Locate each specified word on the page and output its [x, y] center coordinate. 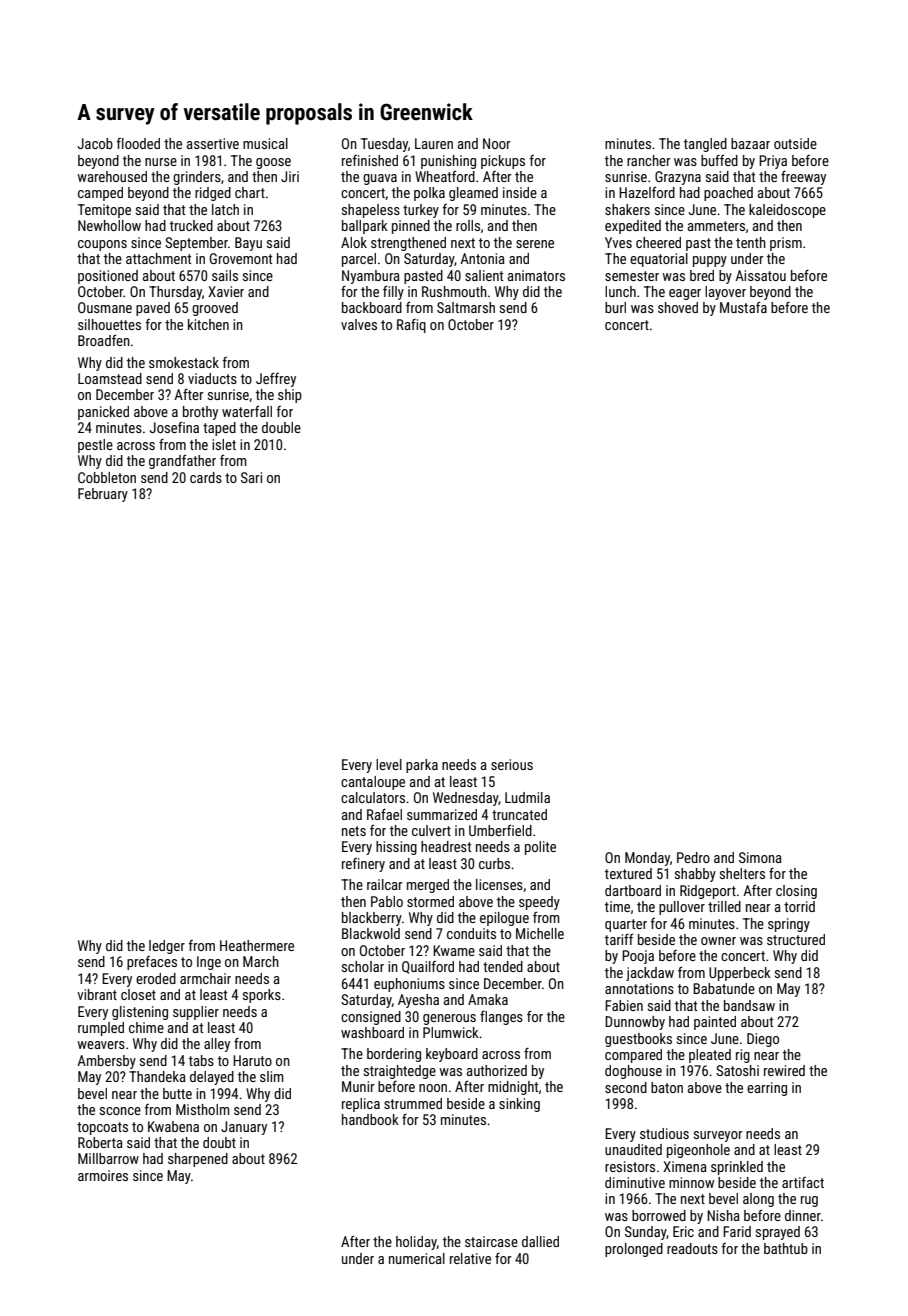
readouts [692, 1248]
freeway [803, 178]
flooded [138, 143]
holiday [416, 1243]
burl [615, 307]
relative [470, 1258]
